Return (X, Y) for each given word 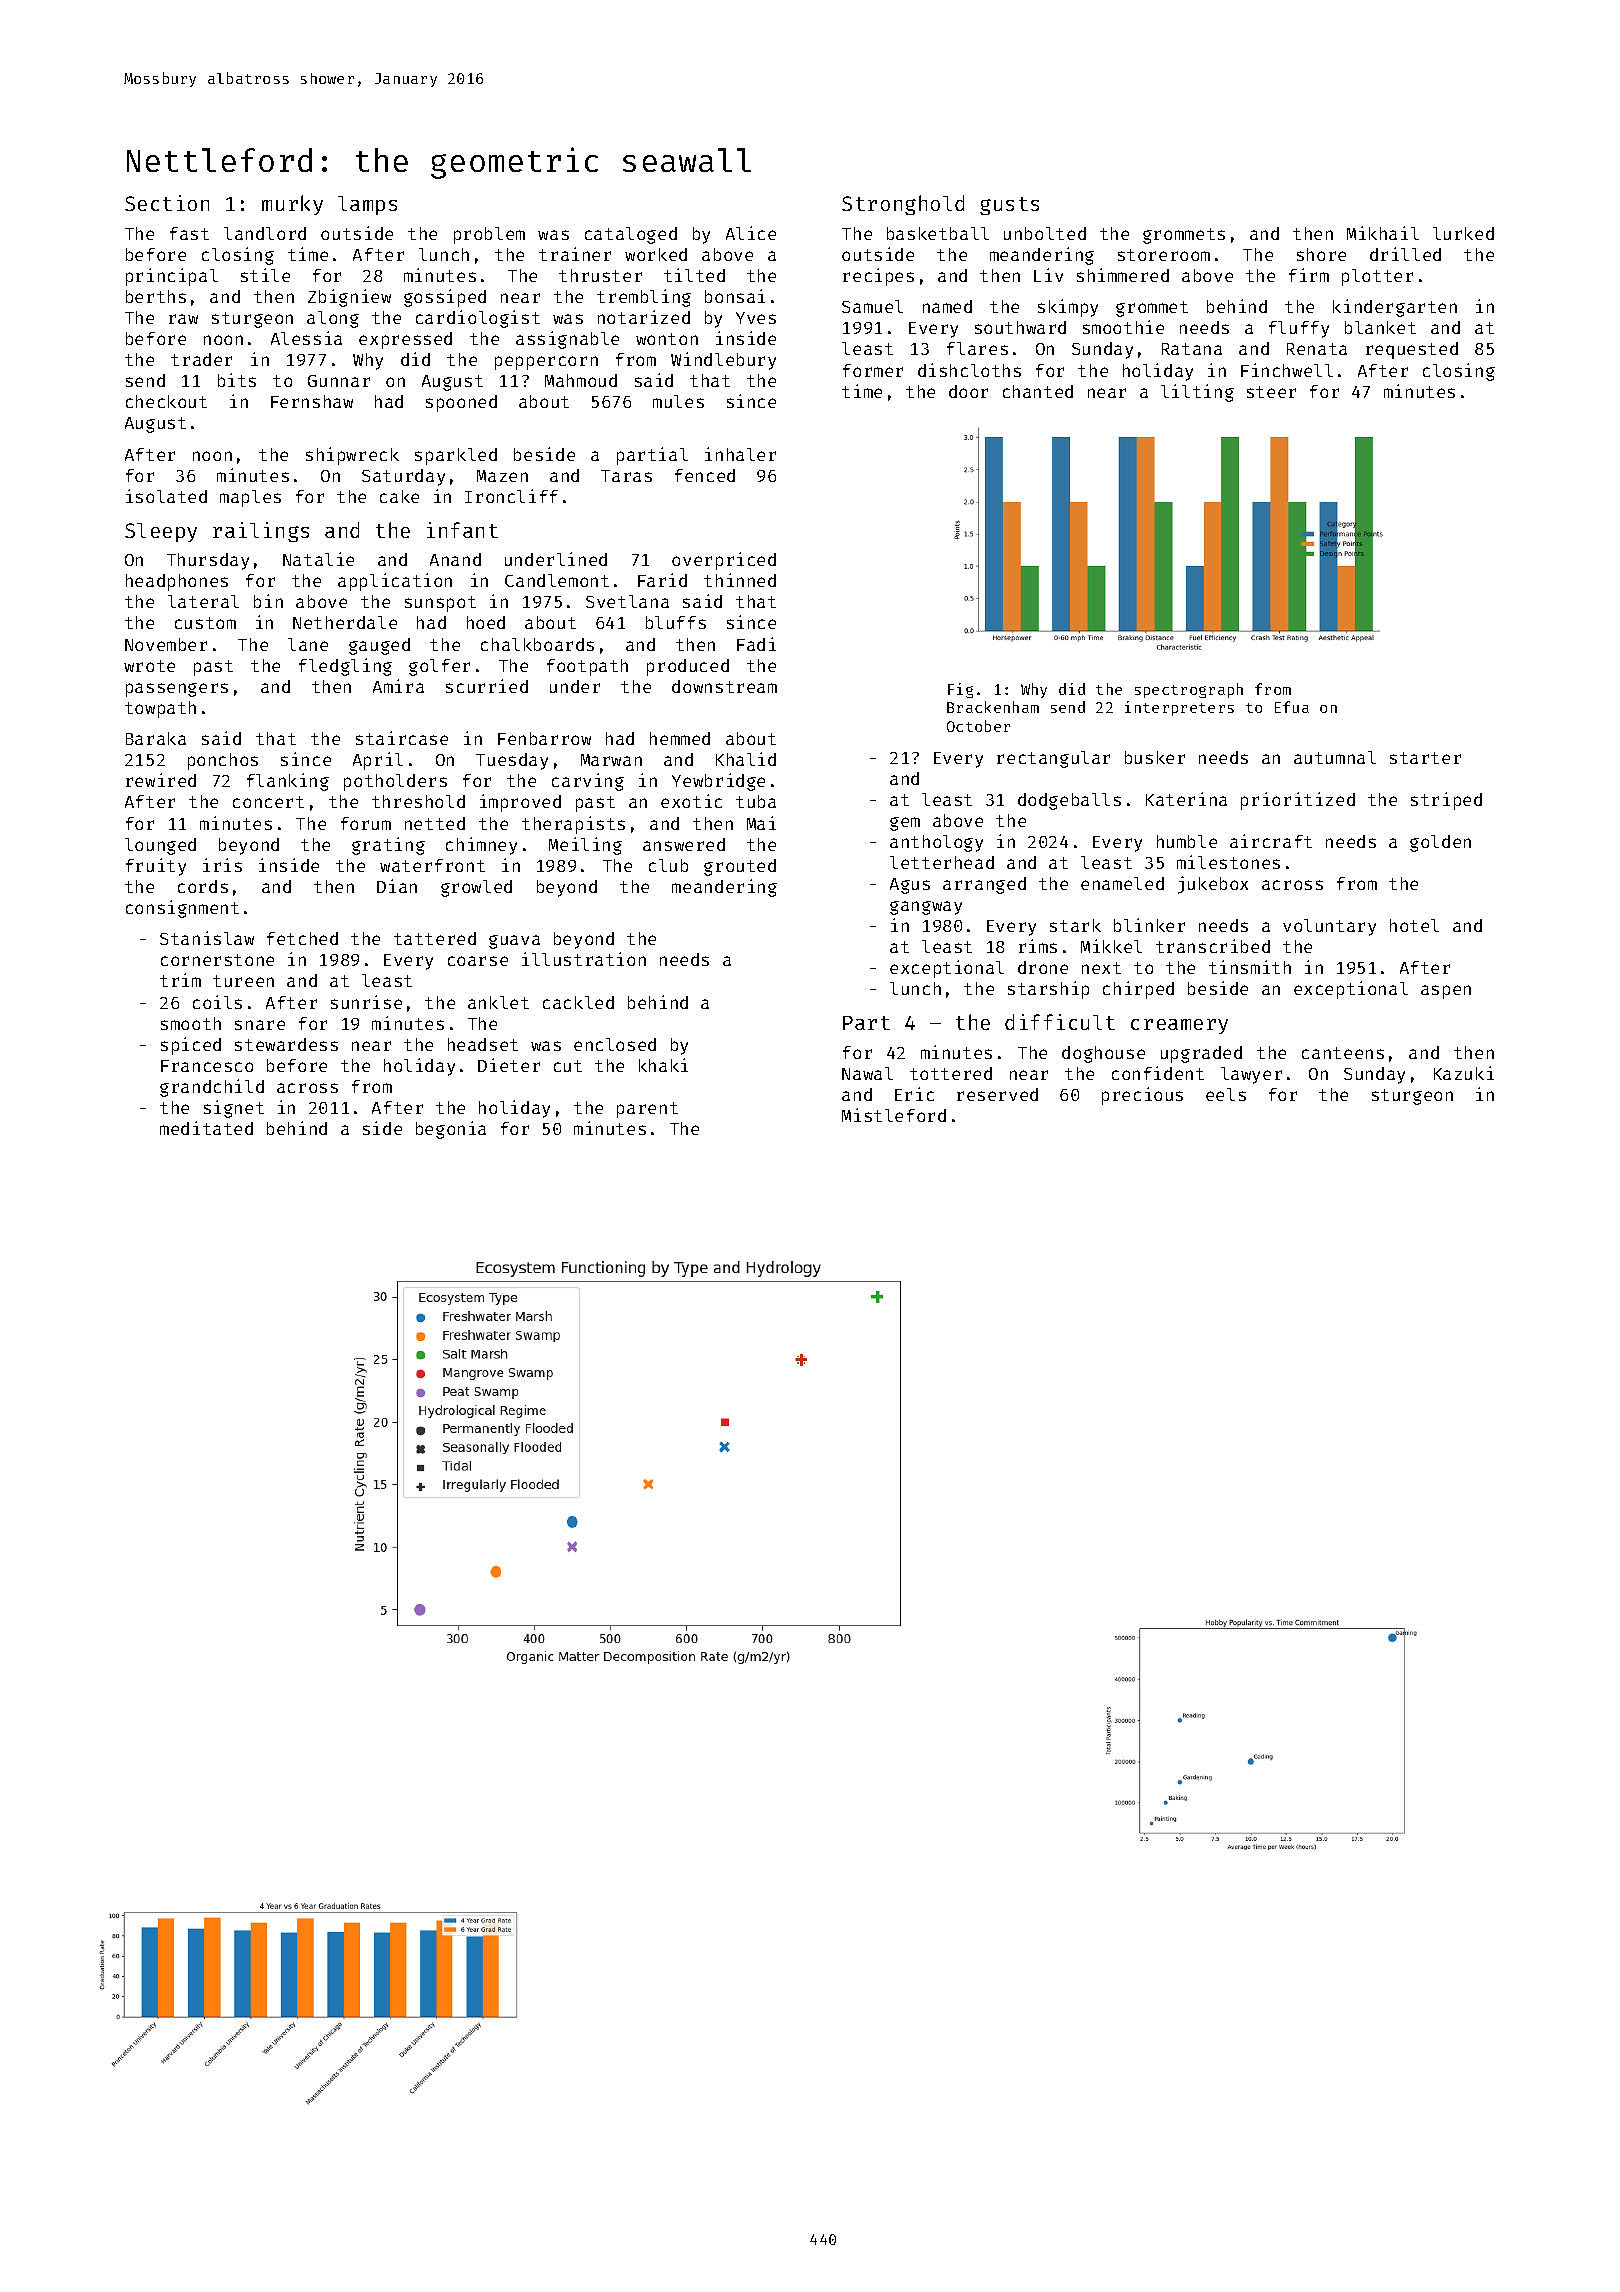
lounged (160, 846)
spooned (461, 403)
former (873, 370)
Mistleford (894, 1115)
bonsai (735, 296)
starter (1425, 758)
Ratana (1192, 349)
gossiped (445, 298)
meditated (206, 1128)
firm (1309, 275)
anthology (936, 843)
